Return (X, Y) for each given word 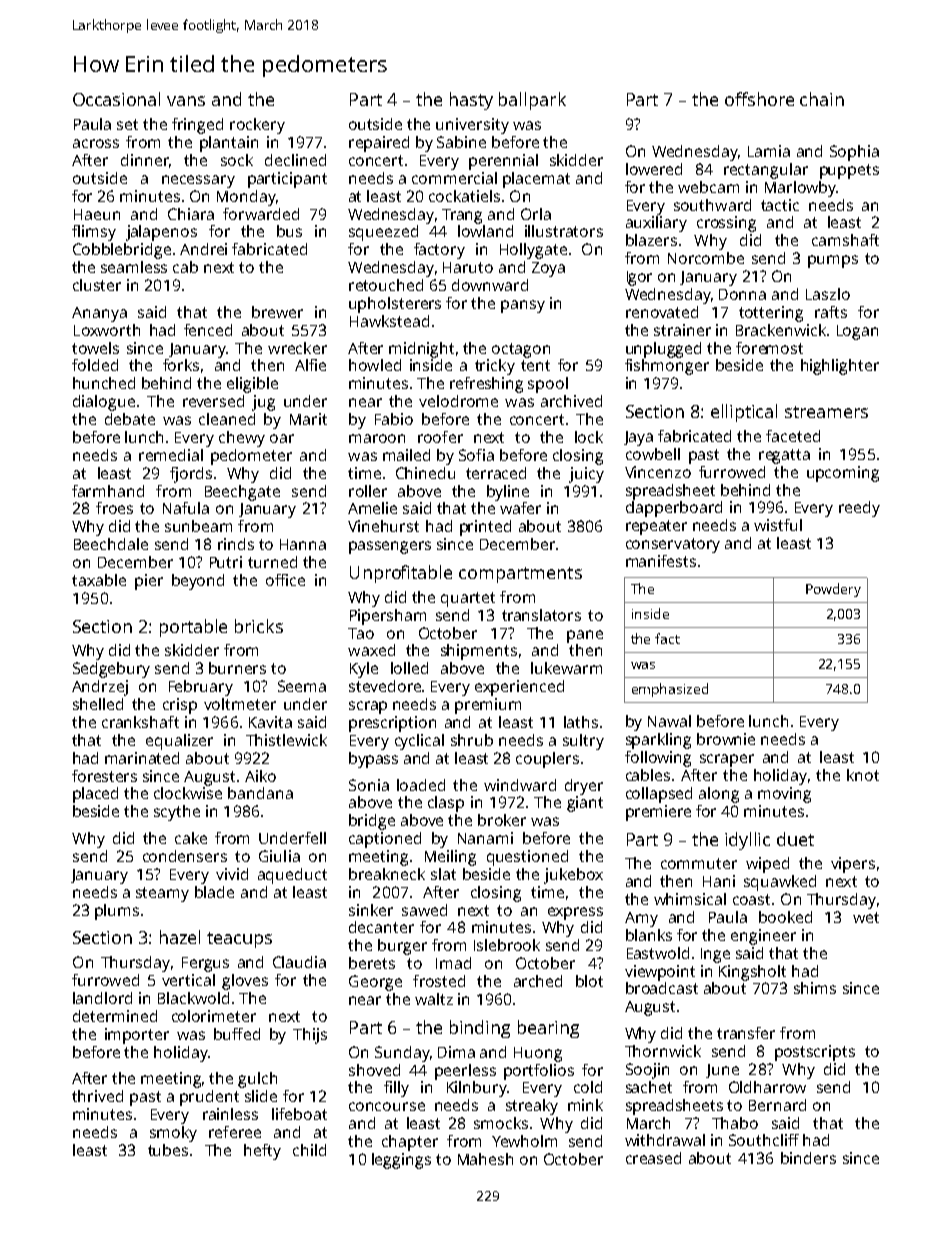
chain (822, 99)
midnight (421, 350)
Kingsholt (752, 973)
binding (480, 1029)
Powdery (833, 590)
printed (485, 528)
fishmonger (667, 367)
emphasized (670, 690)
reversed (213, 401)
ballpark (532, 101)
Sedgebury (111, 670)
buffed (237, 1034)
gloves (245, 982)
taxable (99, 580)
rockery (257, 126)
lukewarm (566, 668)
